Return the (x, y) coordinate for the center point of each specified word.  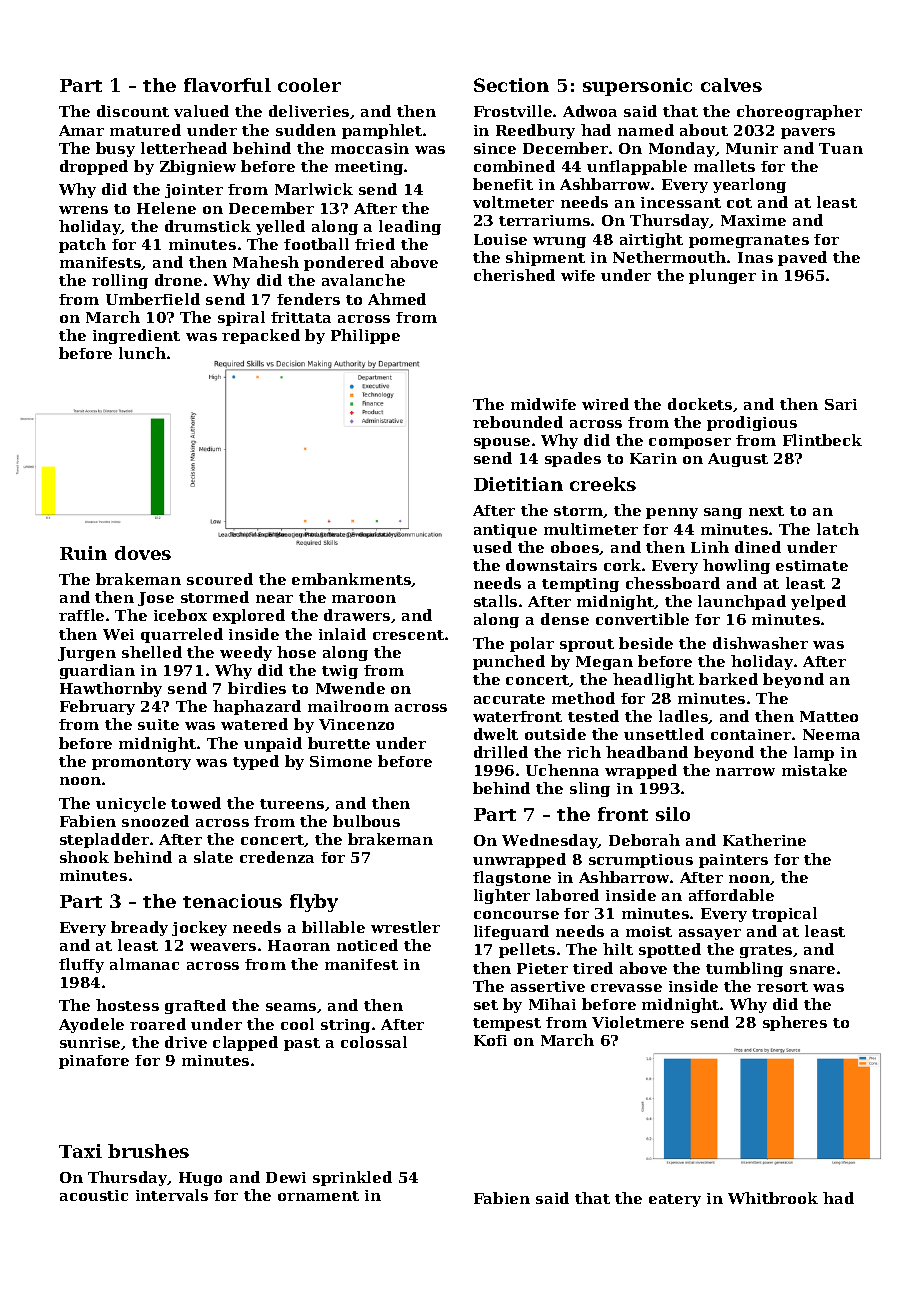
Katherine (764, 840)
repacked (261, 336)
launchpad (742, 602)
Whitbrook (773, 1198)
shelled (152, 652)
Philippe (365, 336)
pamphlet (382, 131)
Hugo (200, 1179)
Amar (81, 130)
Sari (841, 404)
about (704, 130)
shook (84, 857)
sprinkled (352, 1178)
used (492, 547)
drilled (501, 752)
